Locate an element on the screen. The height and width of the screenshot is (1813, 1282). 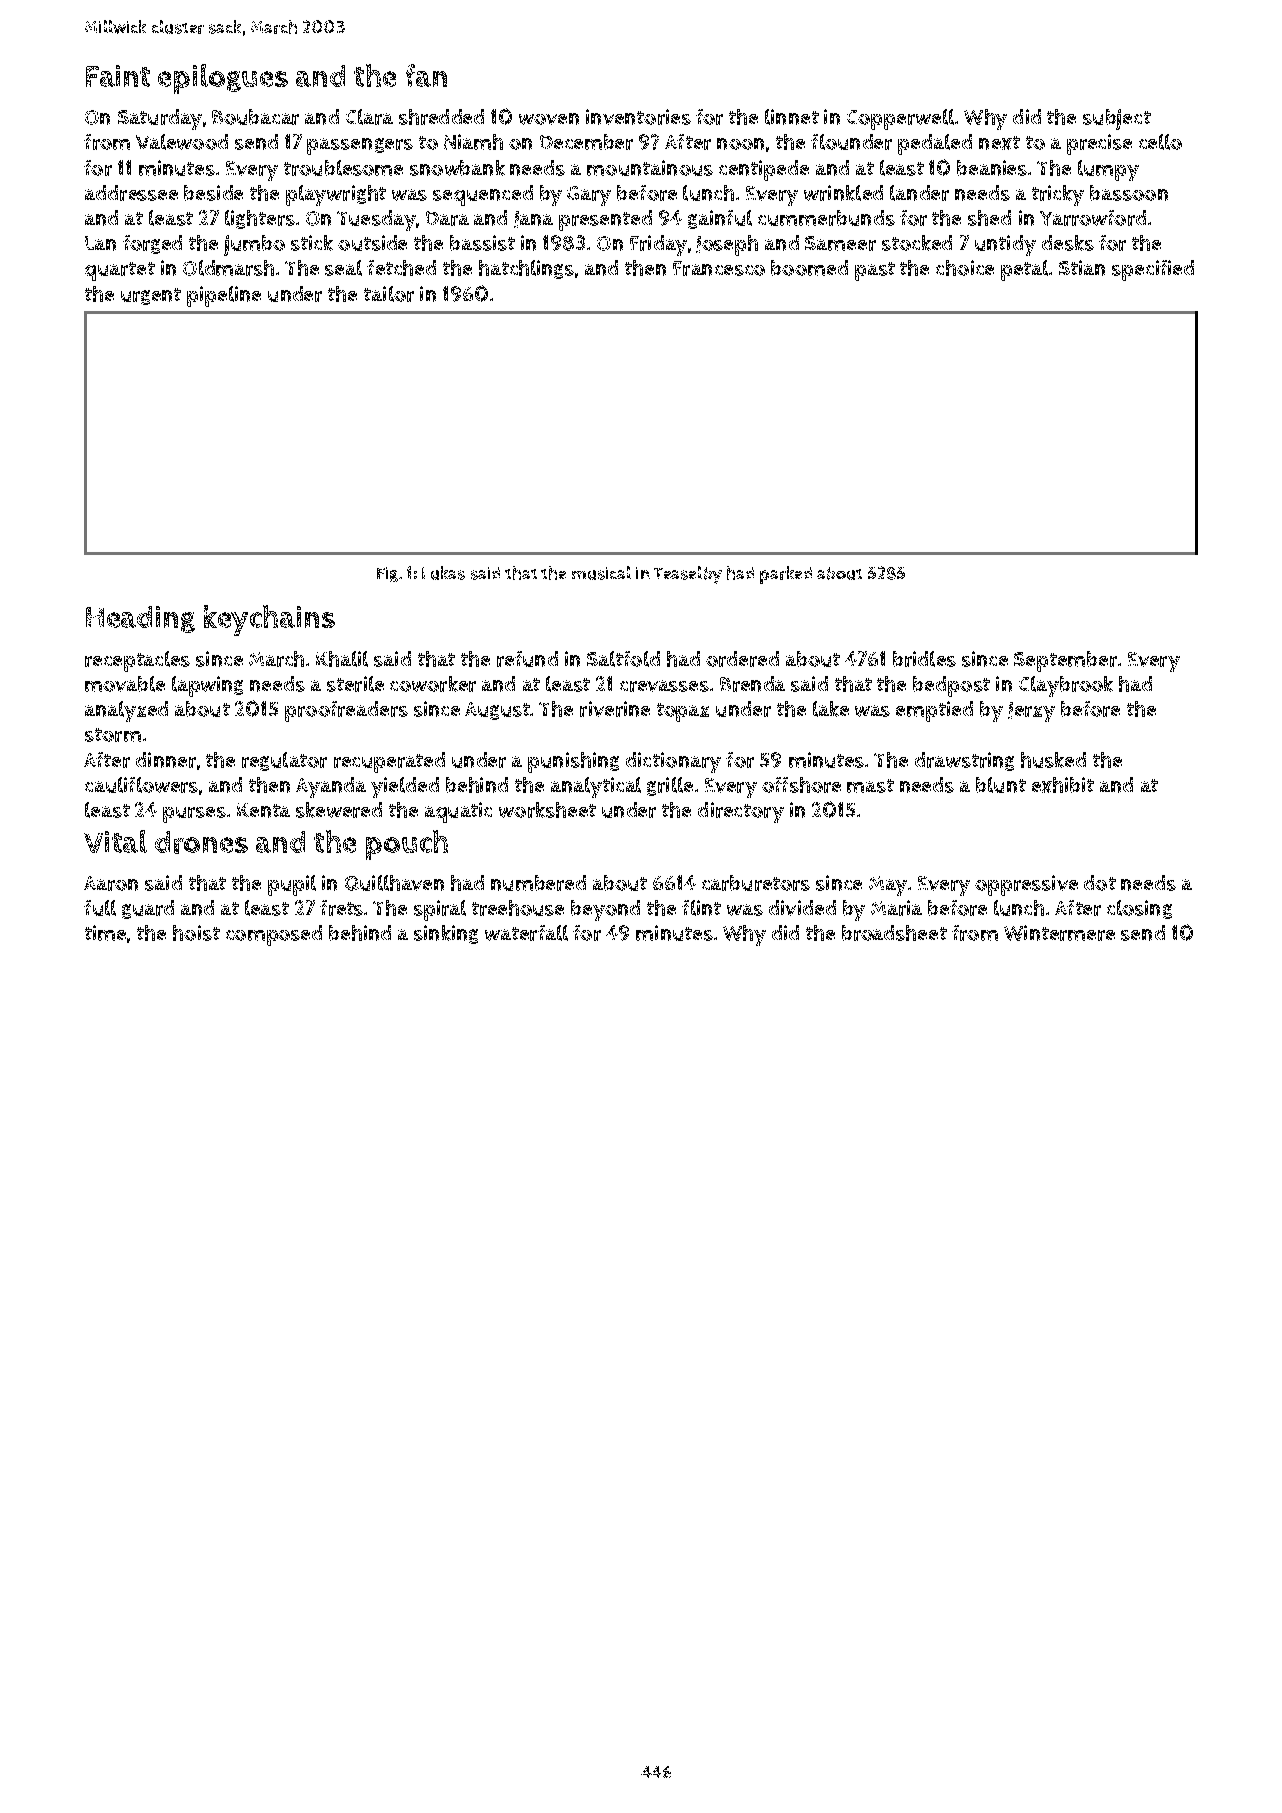
subject is located at coordinates (1117, 119).
